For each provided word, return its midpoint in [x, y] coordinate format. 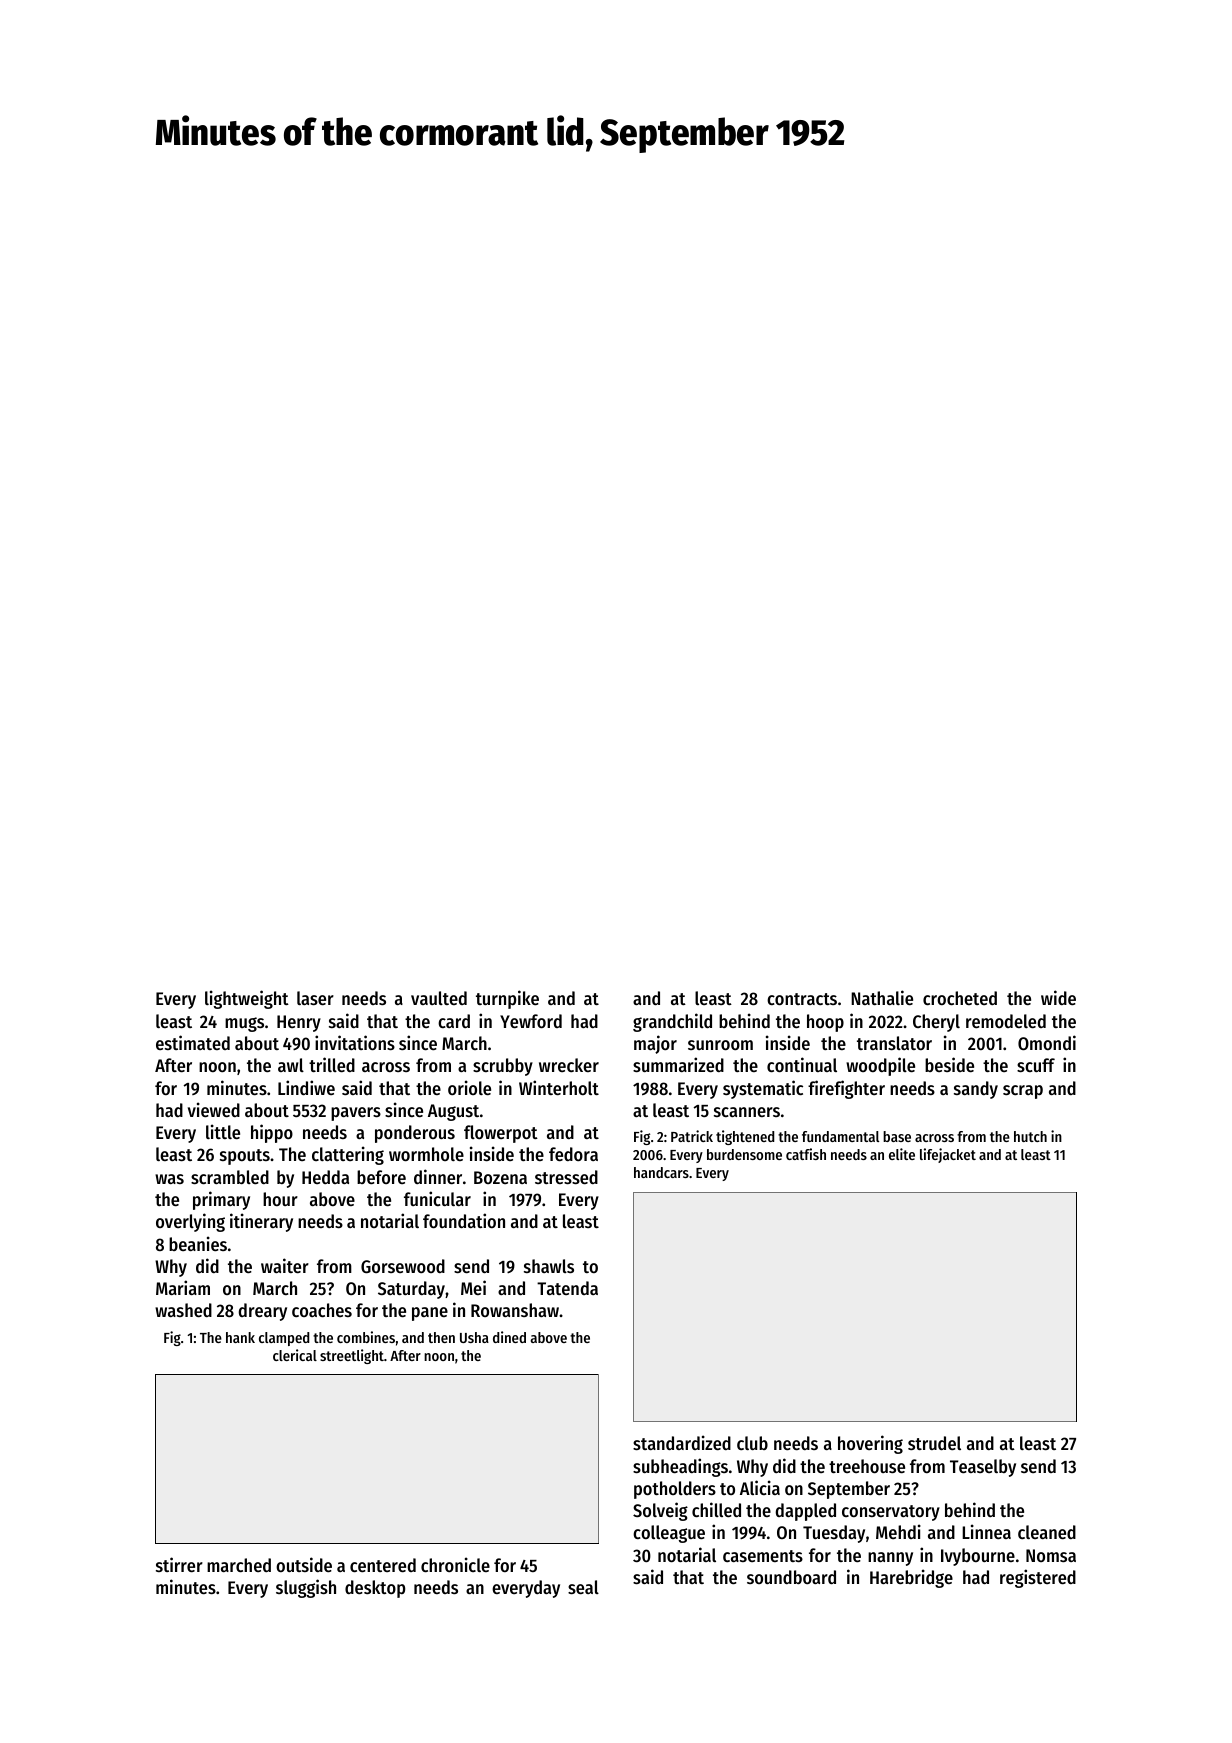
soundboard [791, 1577]
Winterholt [559, 1087]
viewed [214, 1109]
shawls [549, 1266]
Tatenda [567, 1288]
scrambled [230, 1177]
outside [304, 1564]
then [441, 1337]
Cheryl [936, 1023]
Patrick [692, 1136]
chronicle [455, 1564]
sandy [976, 1090]
